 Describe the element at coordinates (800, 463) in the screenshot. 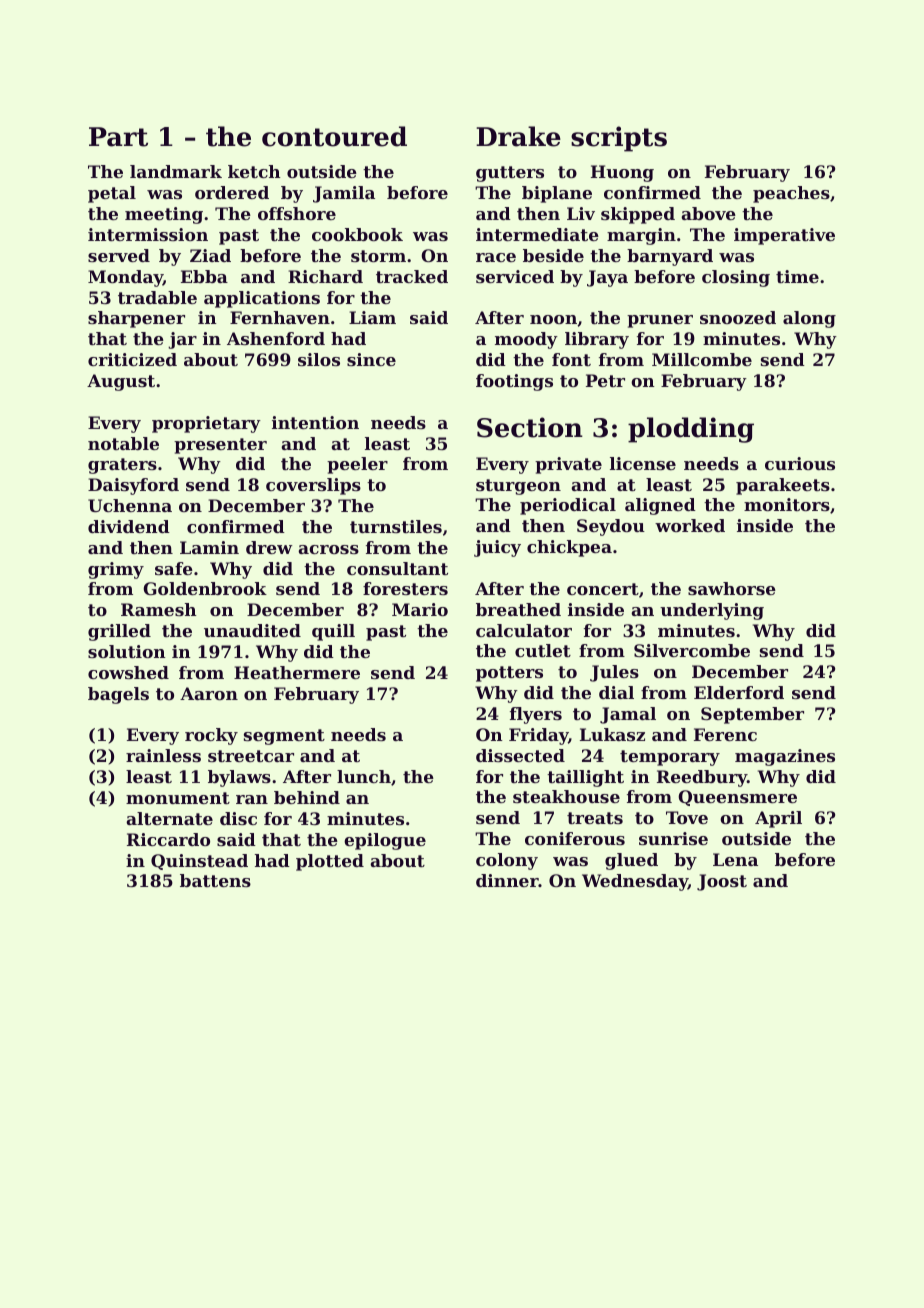

I see `curious` at that location.
